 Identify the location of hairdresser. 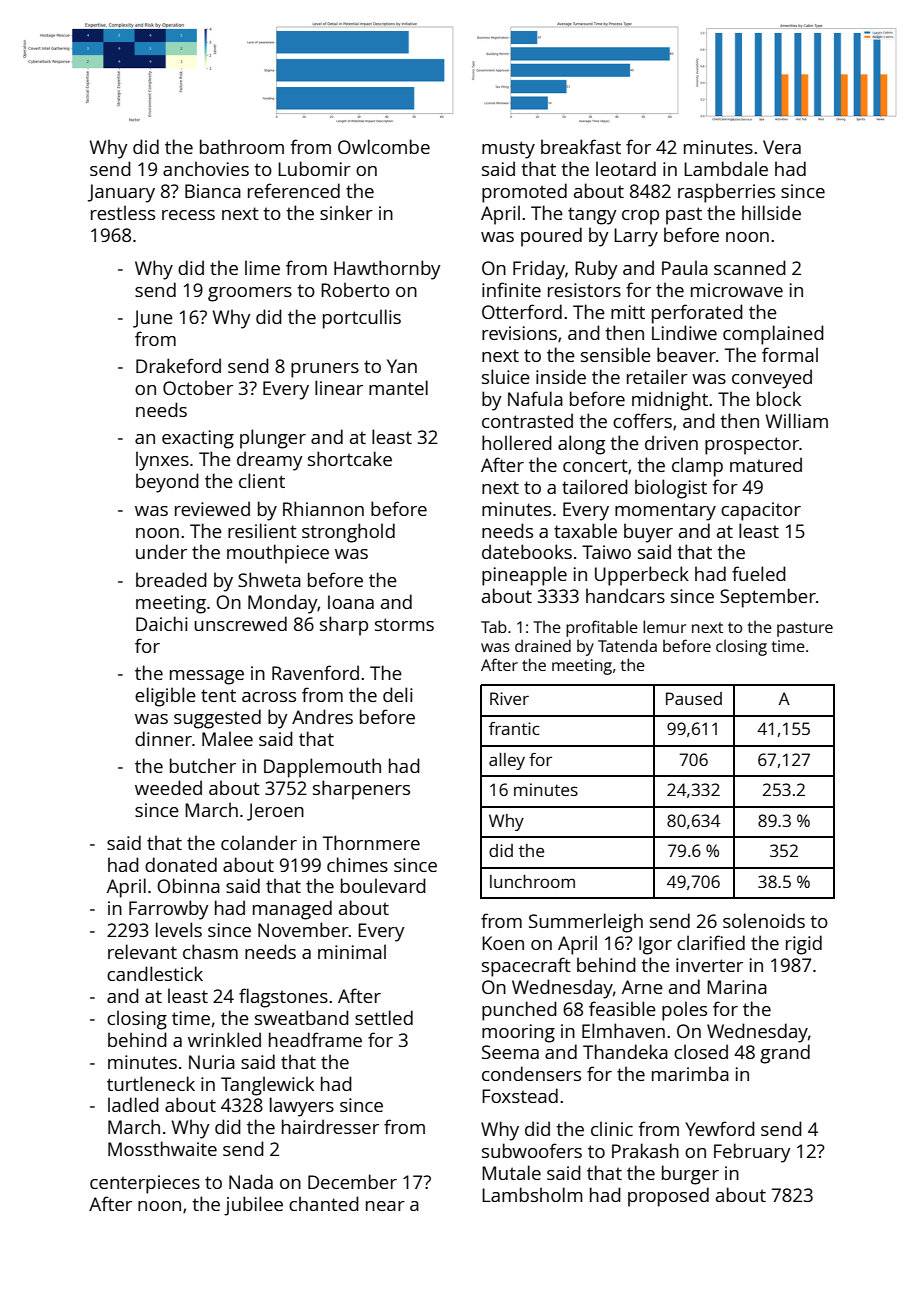
(330, 1126).
